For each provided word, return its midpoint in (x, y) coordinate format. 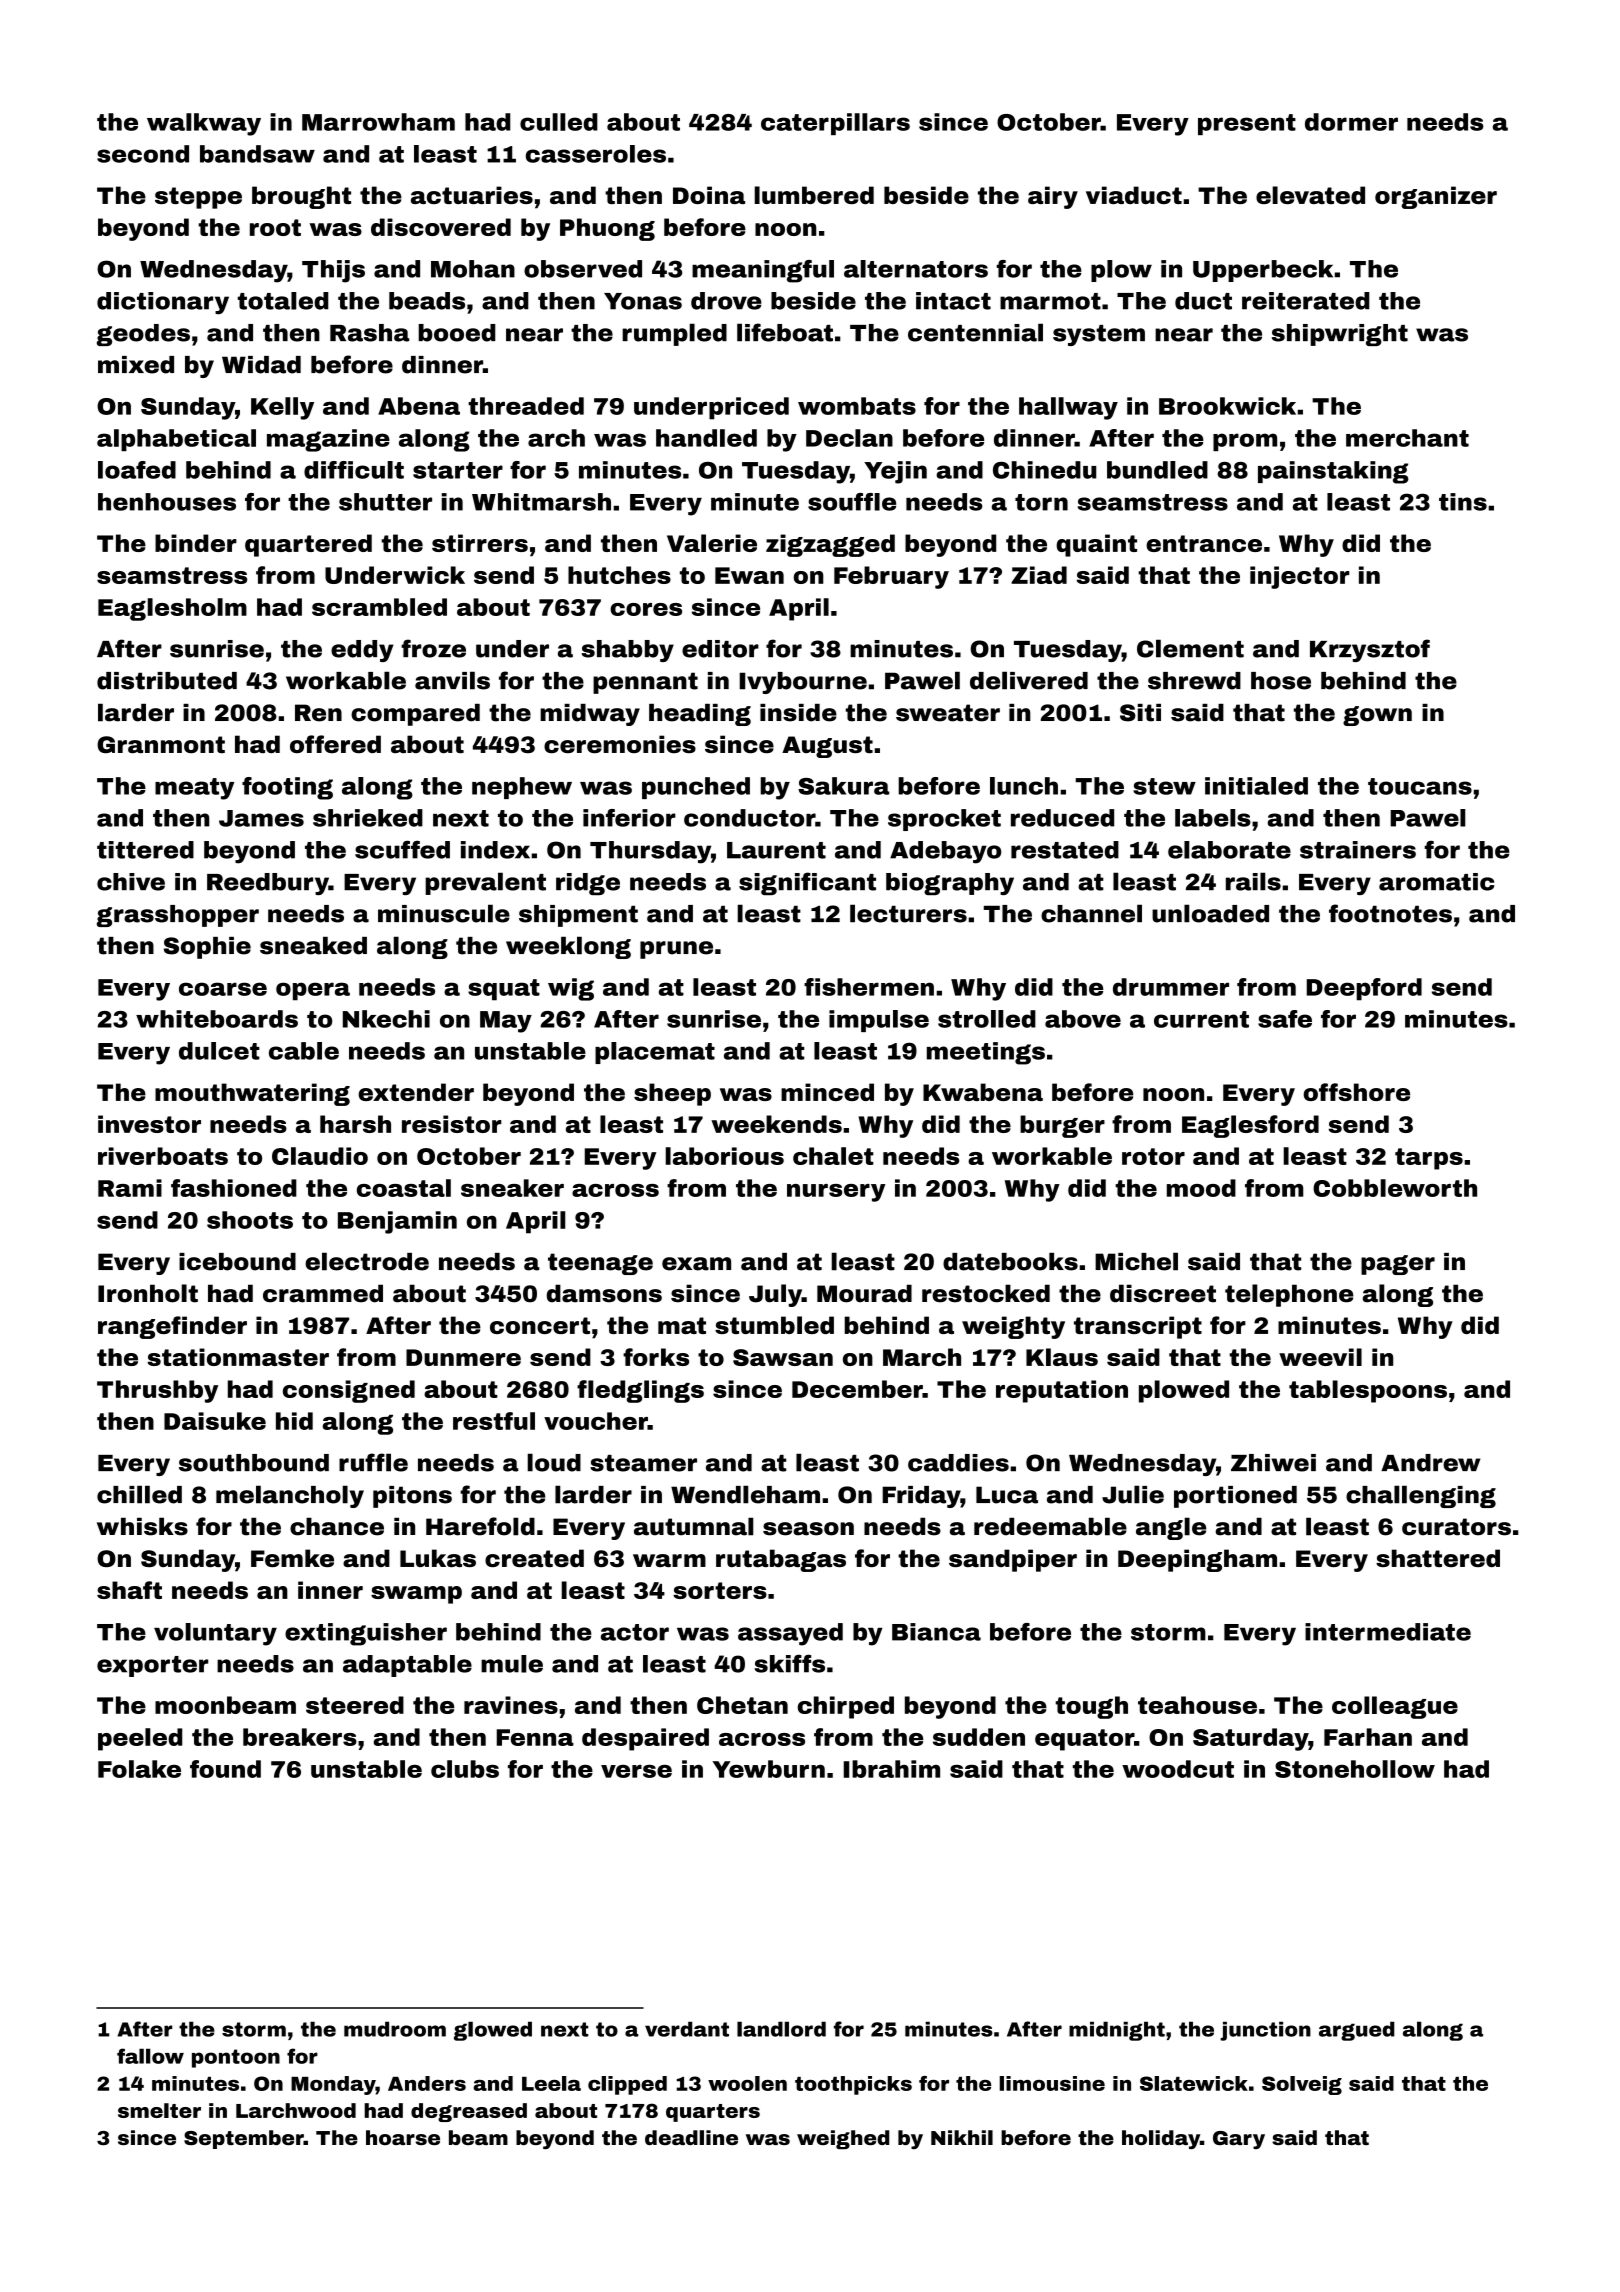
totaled (283, 301)
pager (1398, 1265)
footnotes (1390, 913)
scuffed (402, 850)
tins (1463, 502)
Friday (921, 1497)
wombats (857, 406)
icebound (237, 1262)
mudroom (395, 2029)
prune (676, 950)
